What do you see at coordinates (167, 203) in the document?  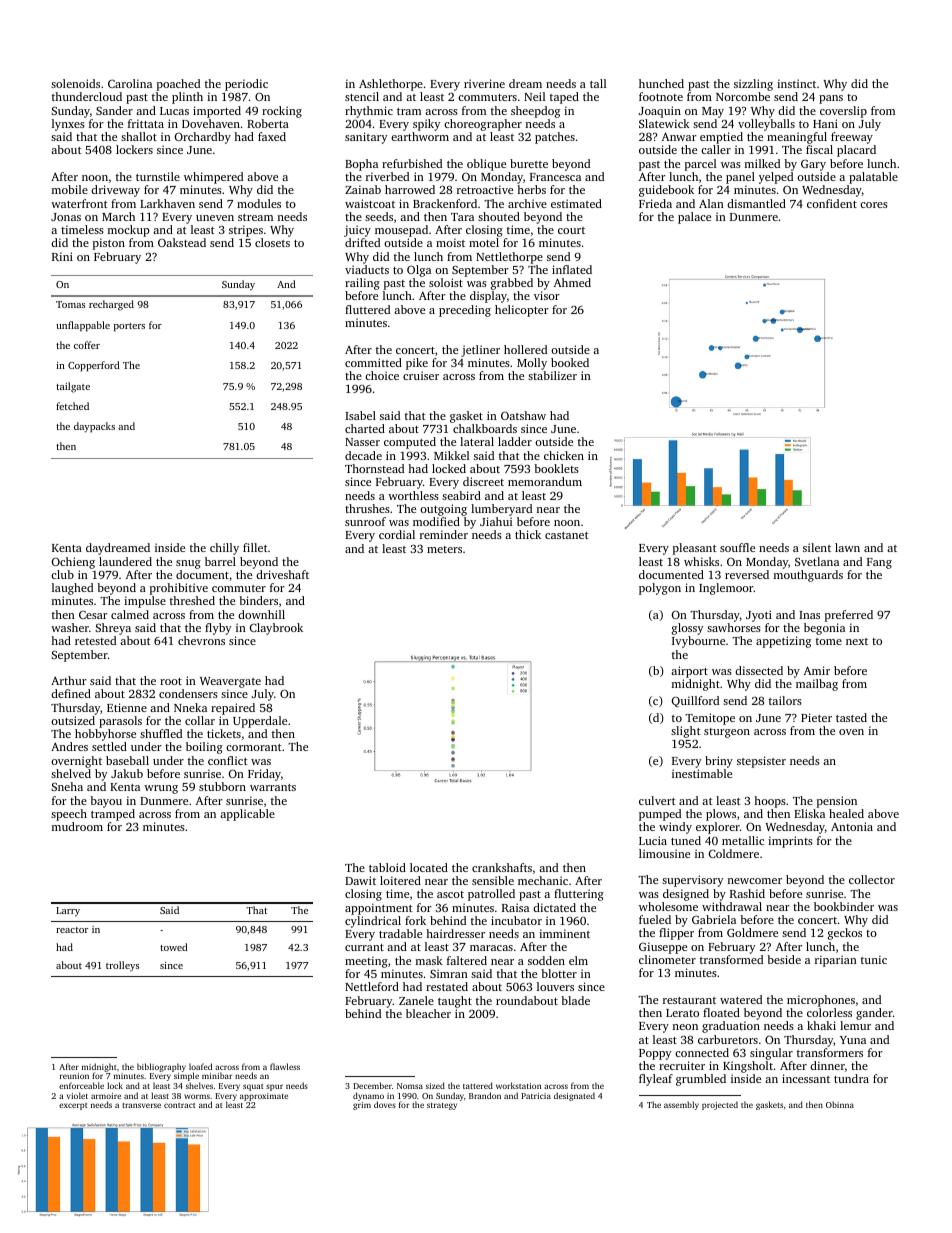 I see `Larkhaven` at bounding box center [167, 203].
